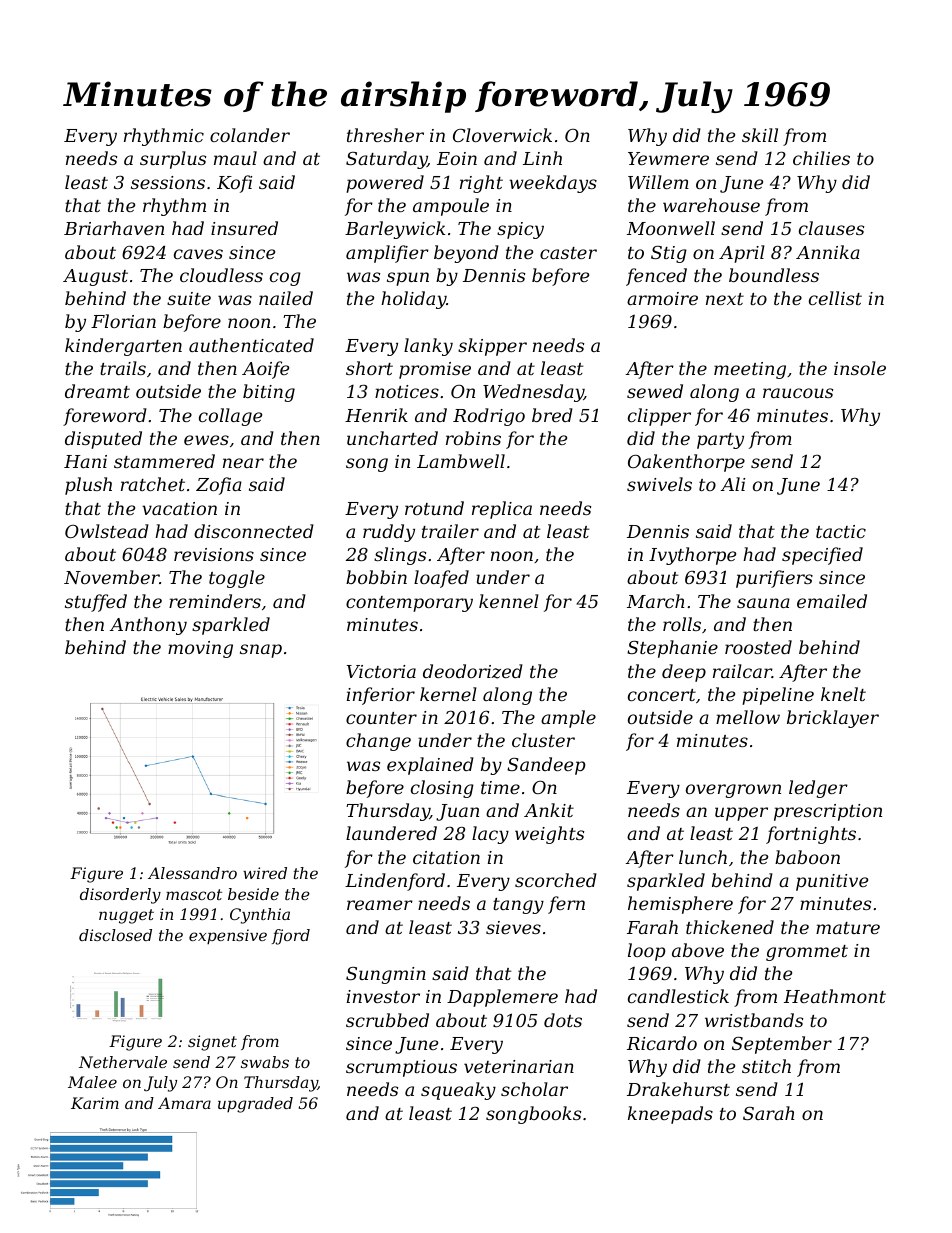 The height and width of the screenshot is (1233, 952). I want to click on weekdays, so click(553, 184).
